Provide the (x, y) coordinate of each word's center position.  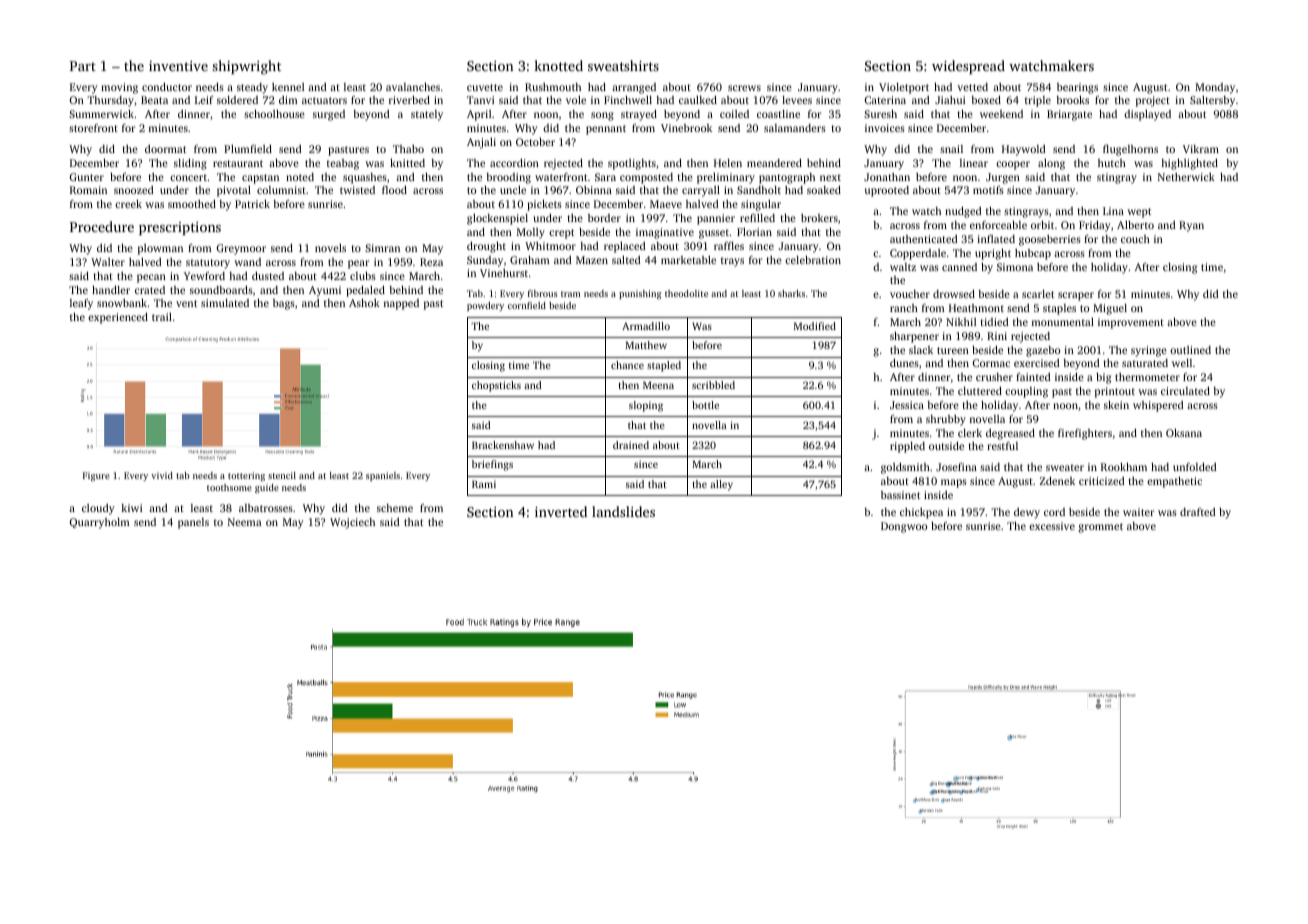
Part (82, 66)
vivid (162, 475)
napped (401, 304)
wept (1139, 213)
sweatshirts (623, 65)
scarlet (1038, 294)
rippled (907, 447)
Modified (815, 326)
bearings (1077, 88)
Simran (382, 248)
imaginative (665, 233)
